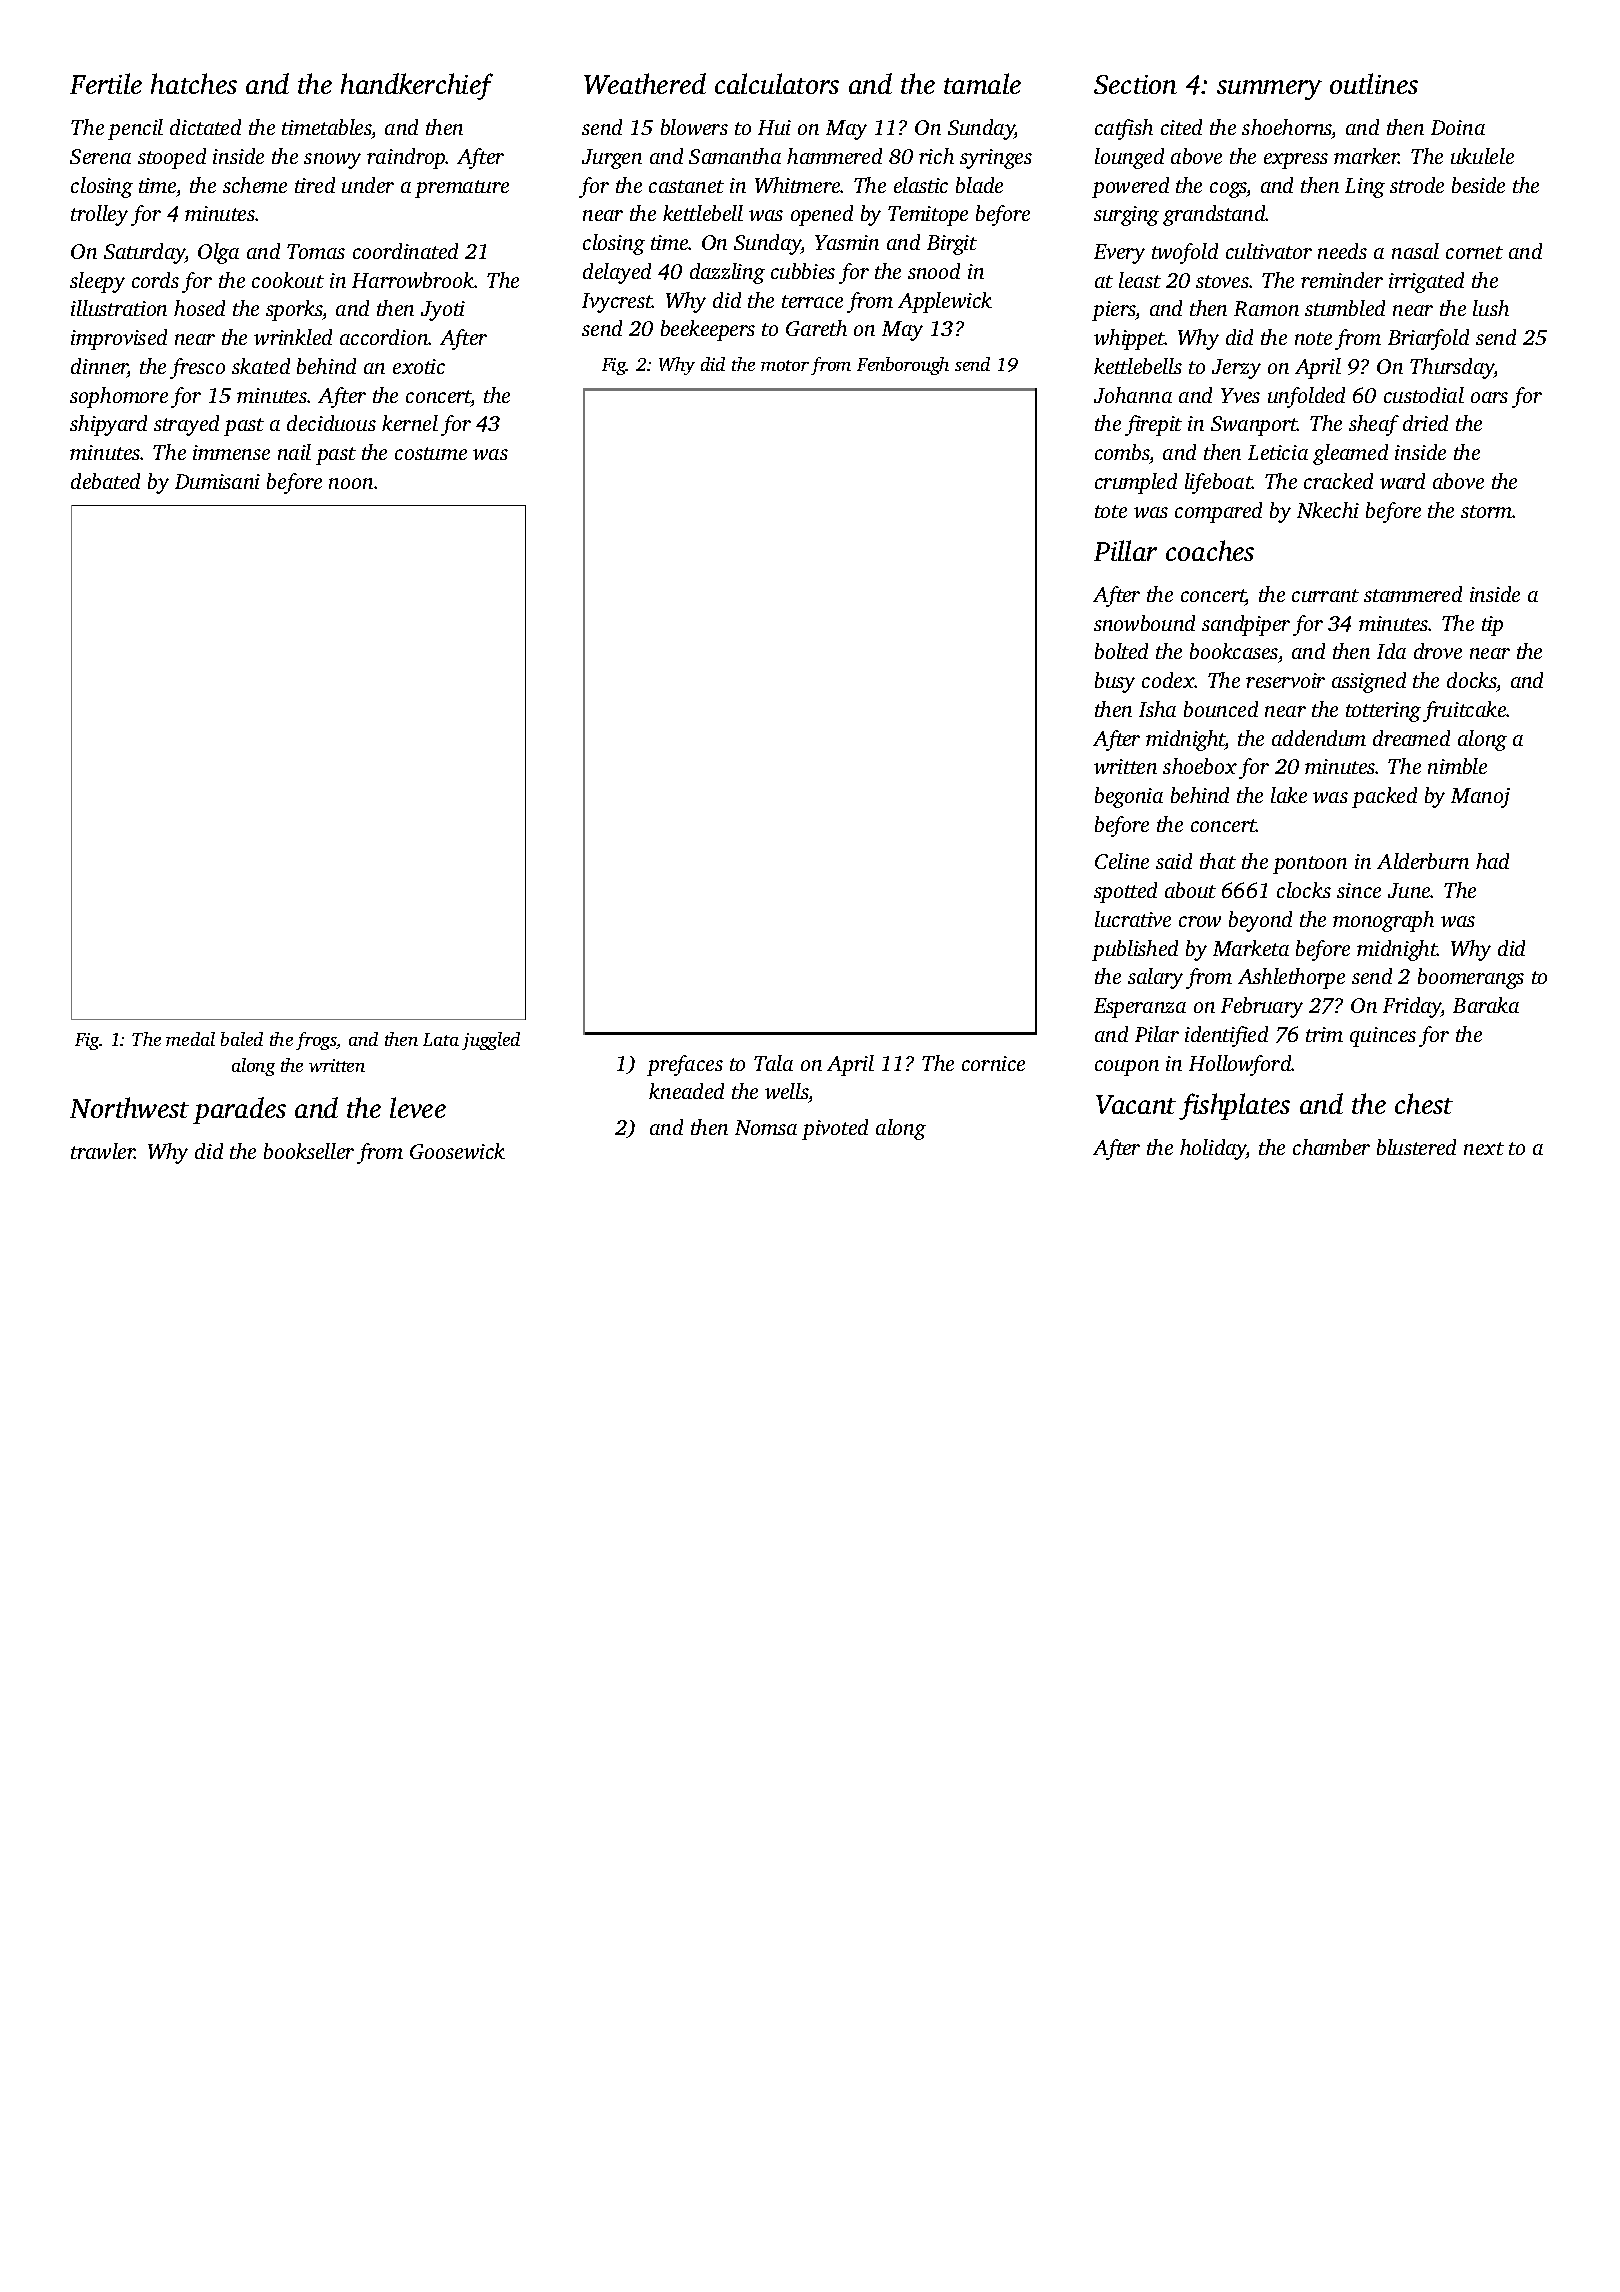  I want to click on Ashlethorpe, so click(1291, 978).
